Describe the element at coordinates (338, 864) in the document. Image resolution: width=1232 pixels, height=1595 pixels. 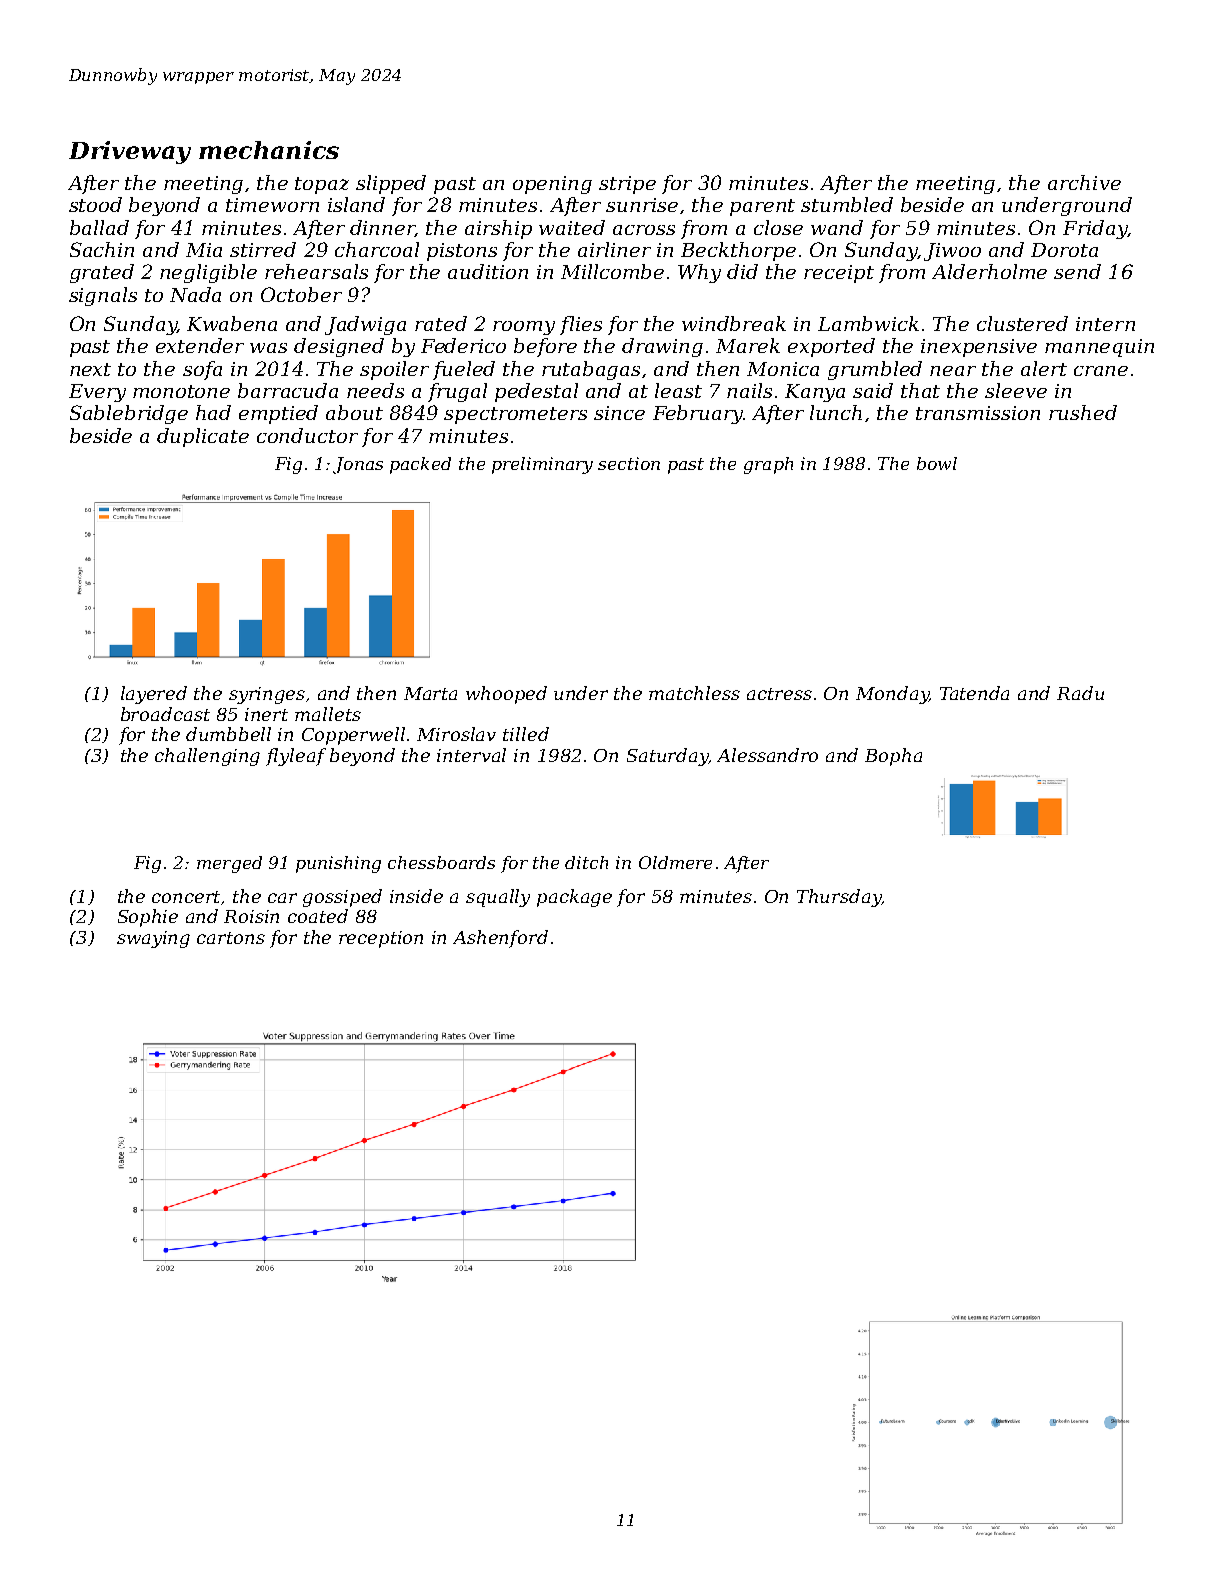
I see `punishing` at that location.
